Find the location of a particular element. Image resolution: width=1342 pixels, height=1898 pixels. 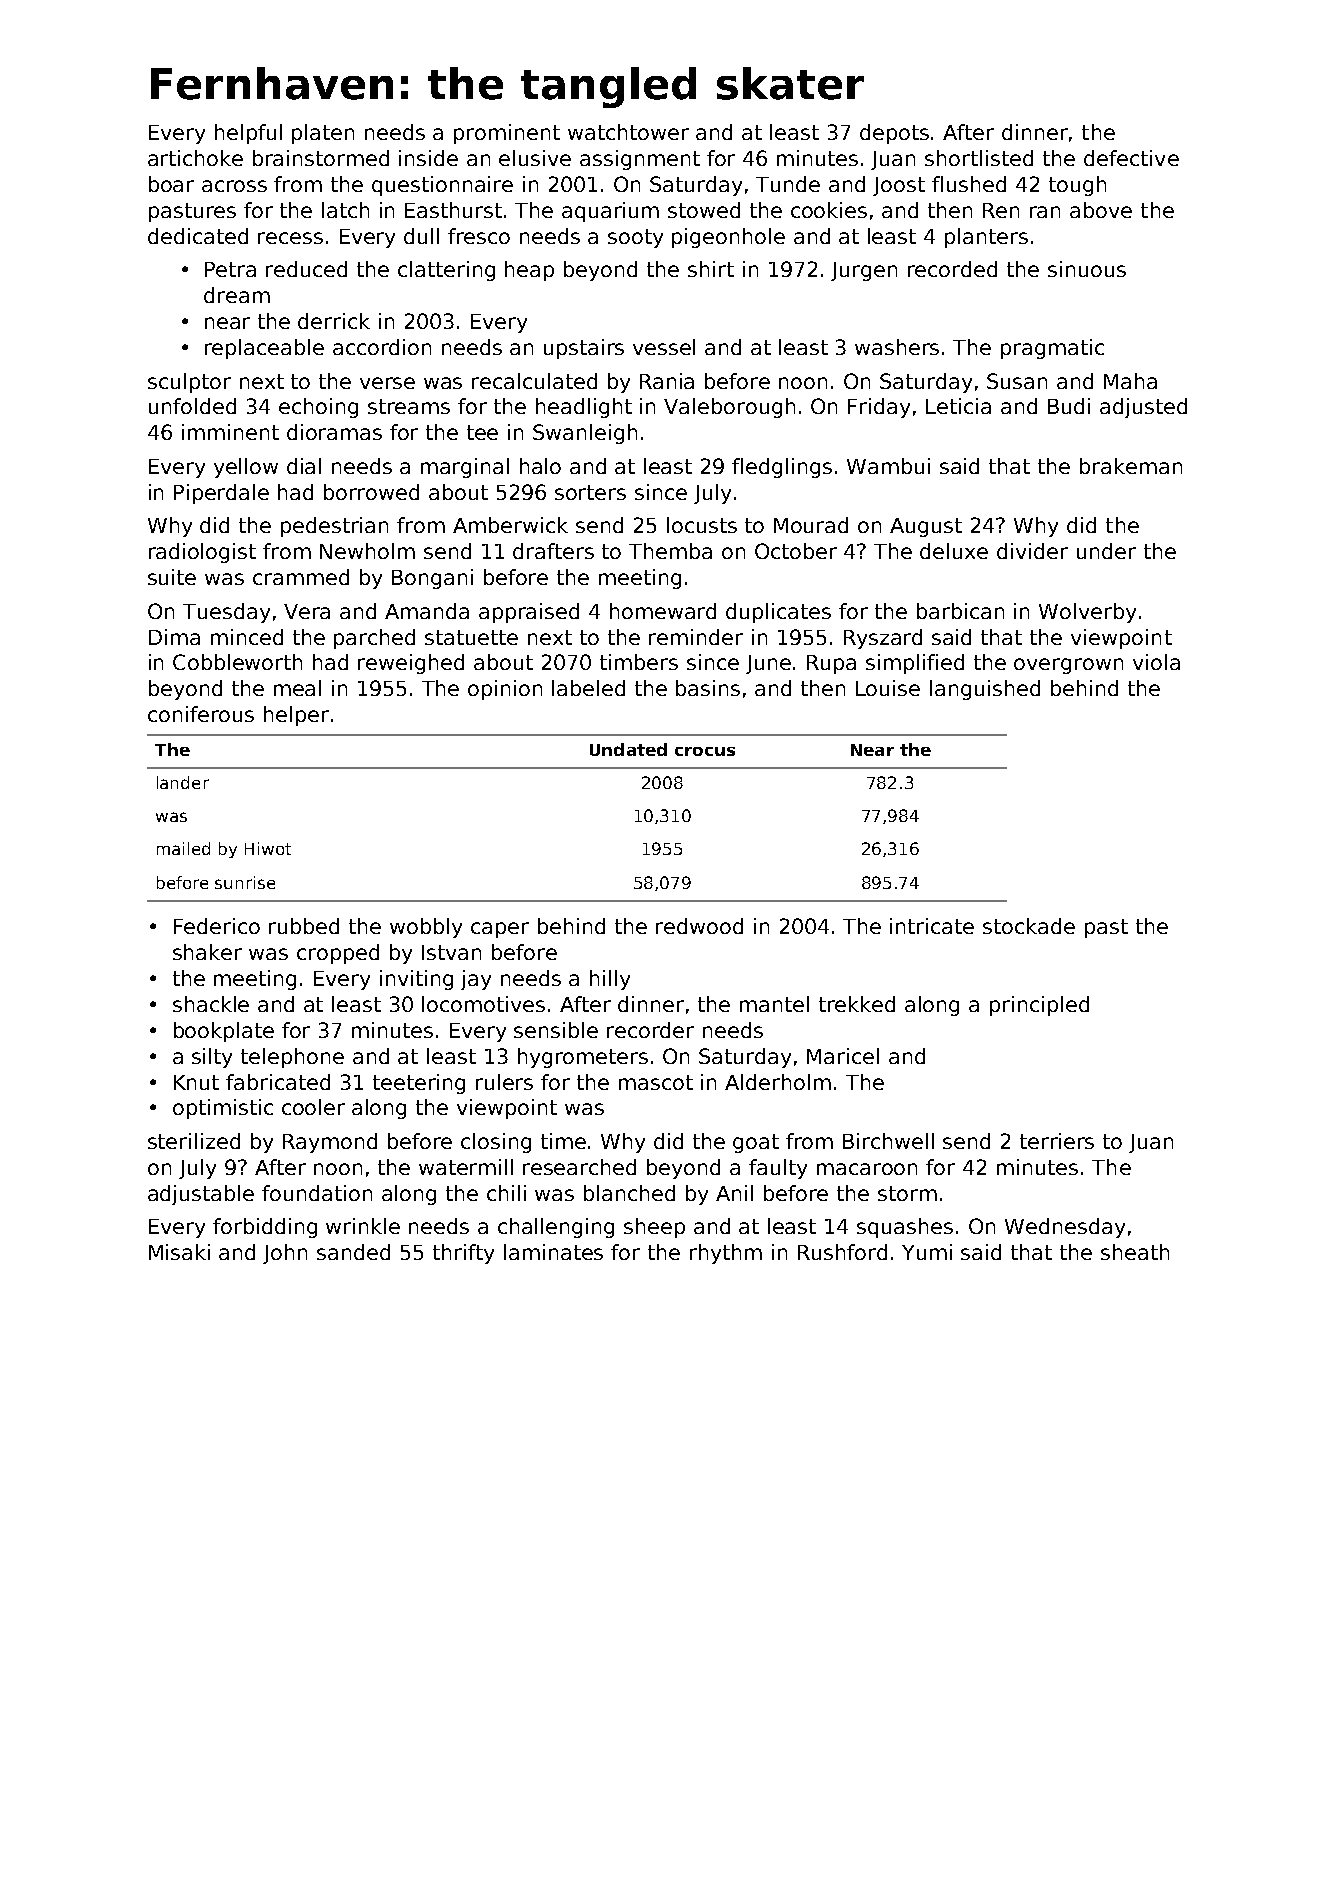

thrifty is located at coordinates (463, 1254).
